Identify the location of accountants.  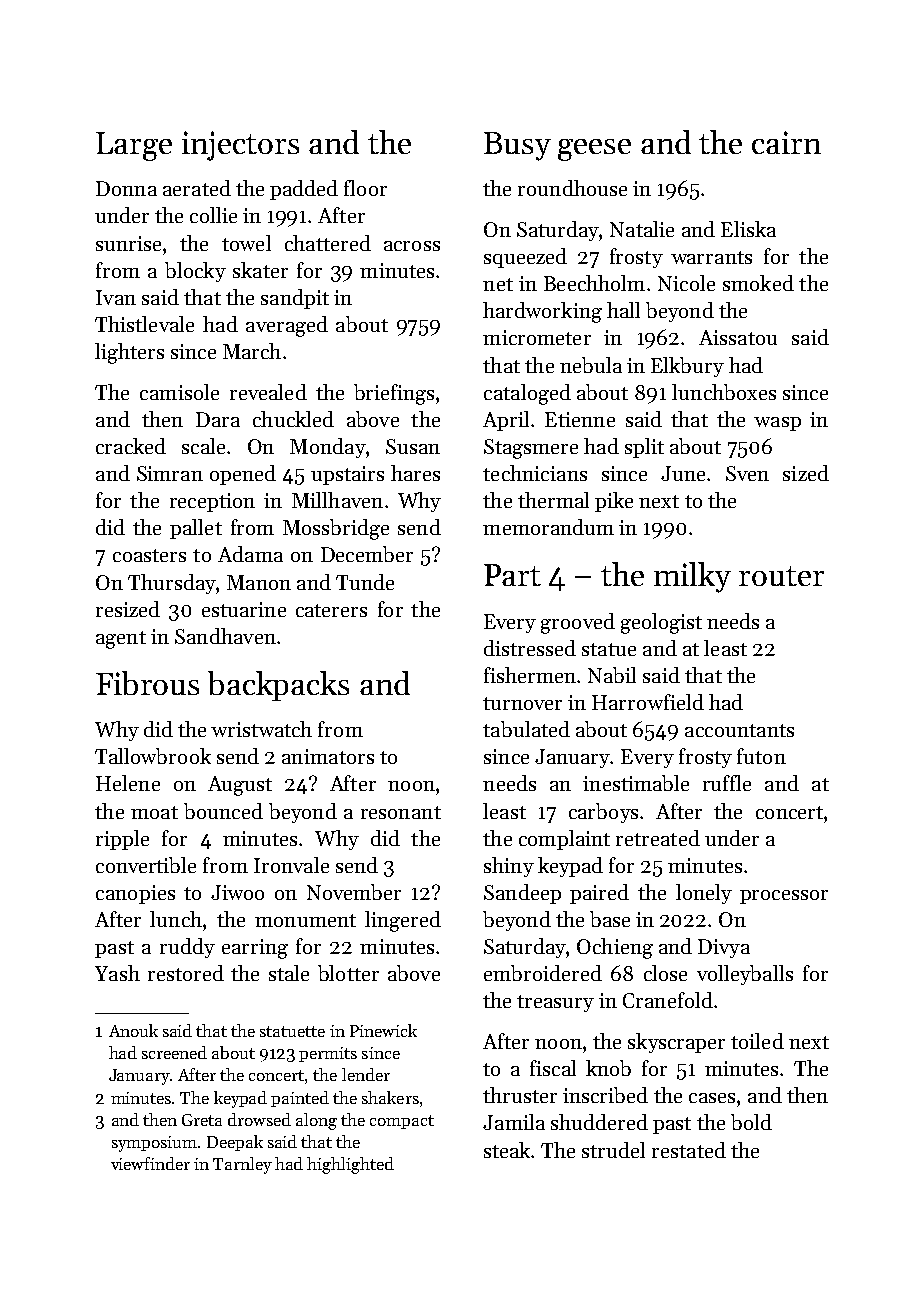
(739, 730).
